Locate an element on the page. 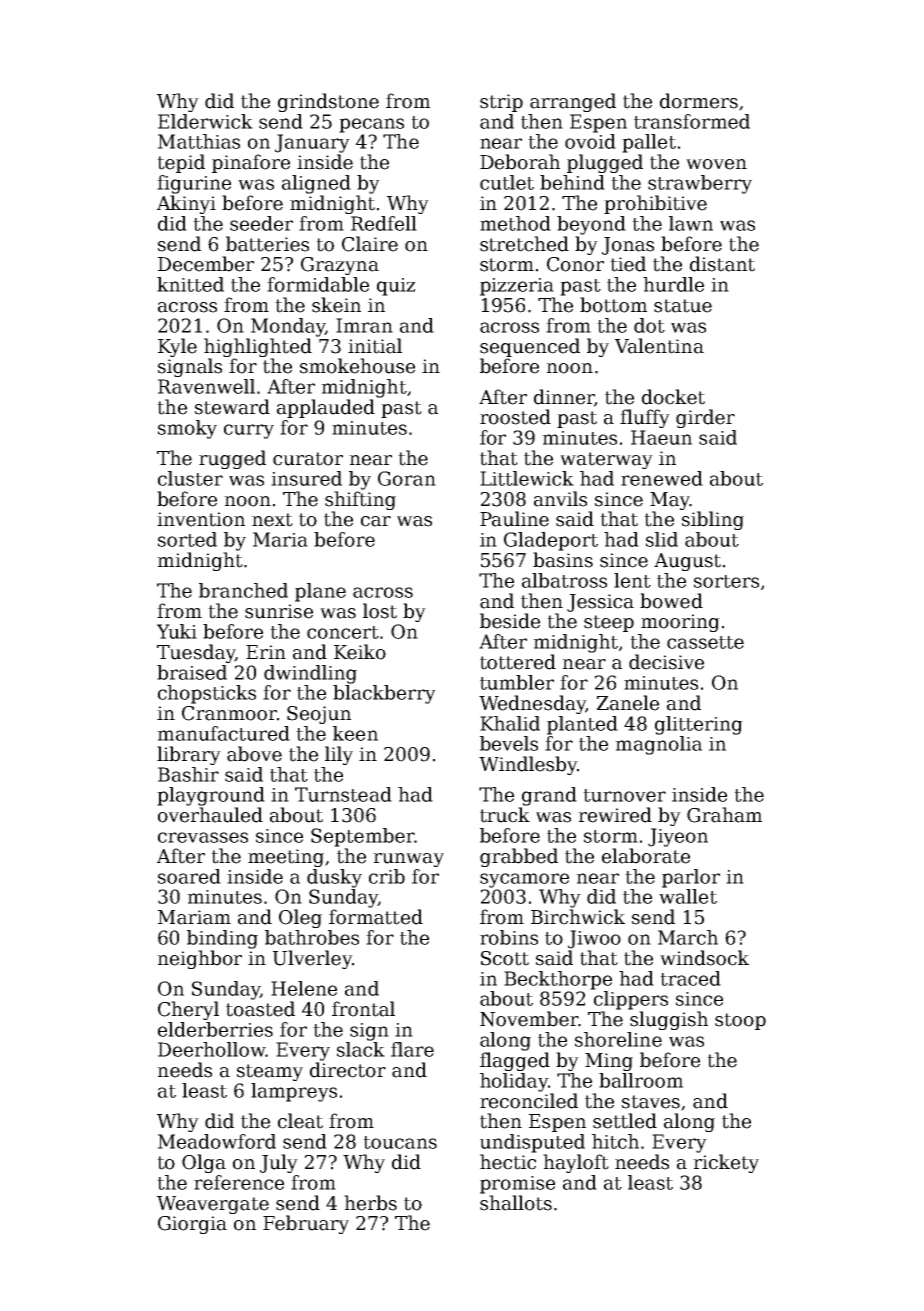 The width and height of the document is (924, 1311). prohibitive is located at coordinates (655, 204).
